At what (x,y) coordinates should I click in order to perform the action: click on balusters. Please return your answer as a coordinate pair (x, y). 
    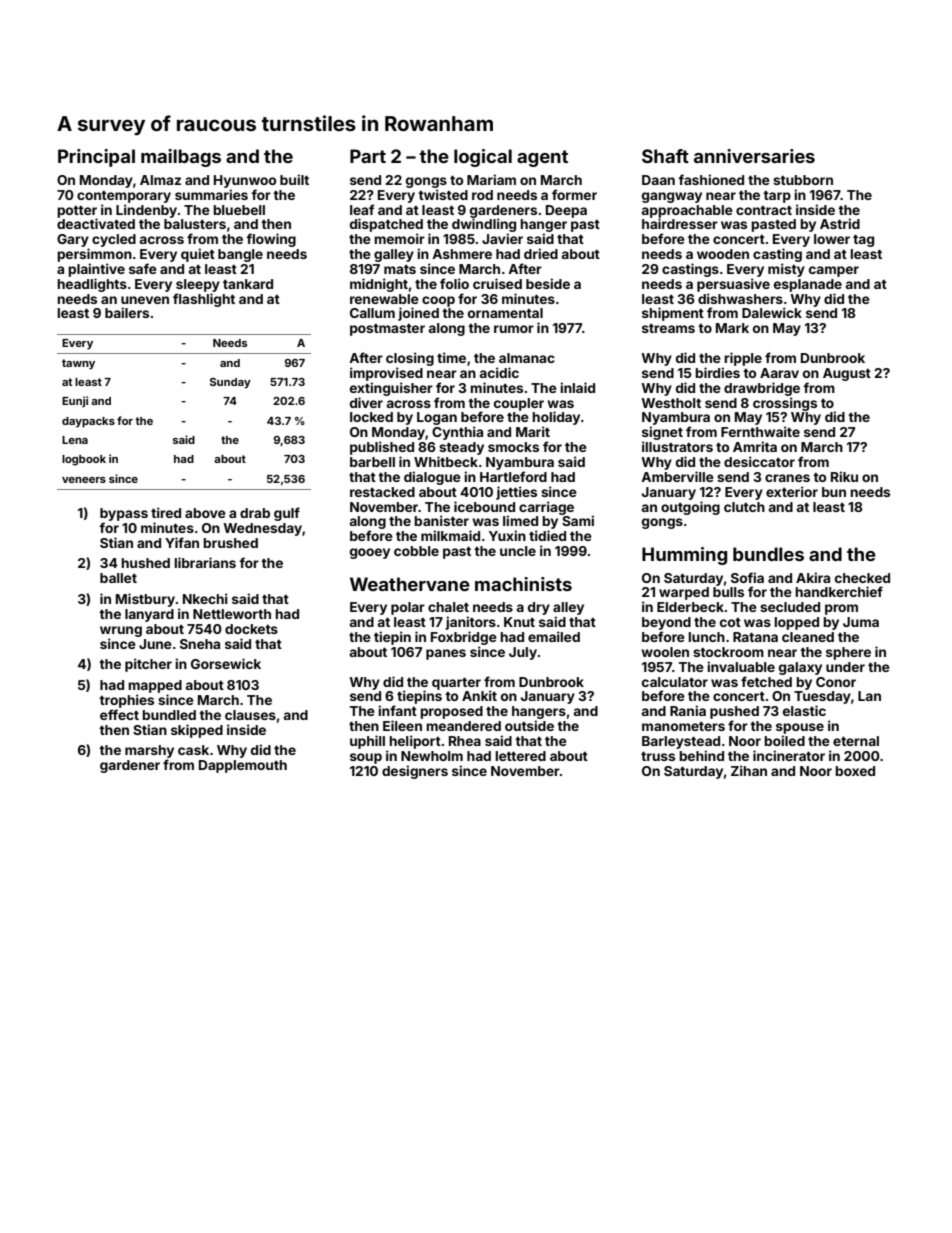
    Looking at the image, I should click on (195, 224).
